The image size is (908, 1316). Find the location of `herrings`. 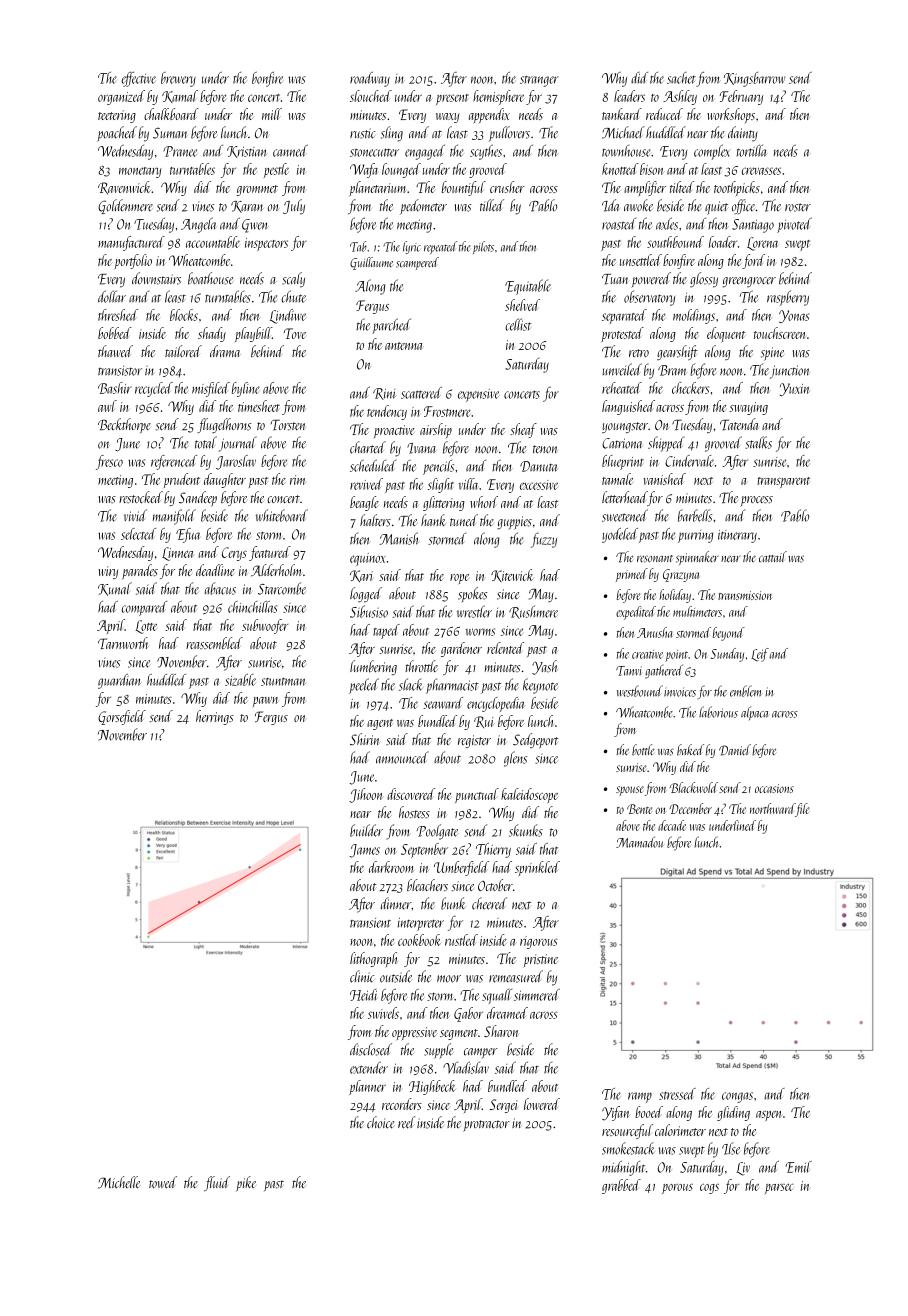

herrings is located at coordinates (215, 717).
